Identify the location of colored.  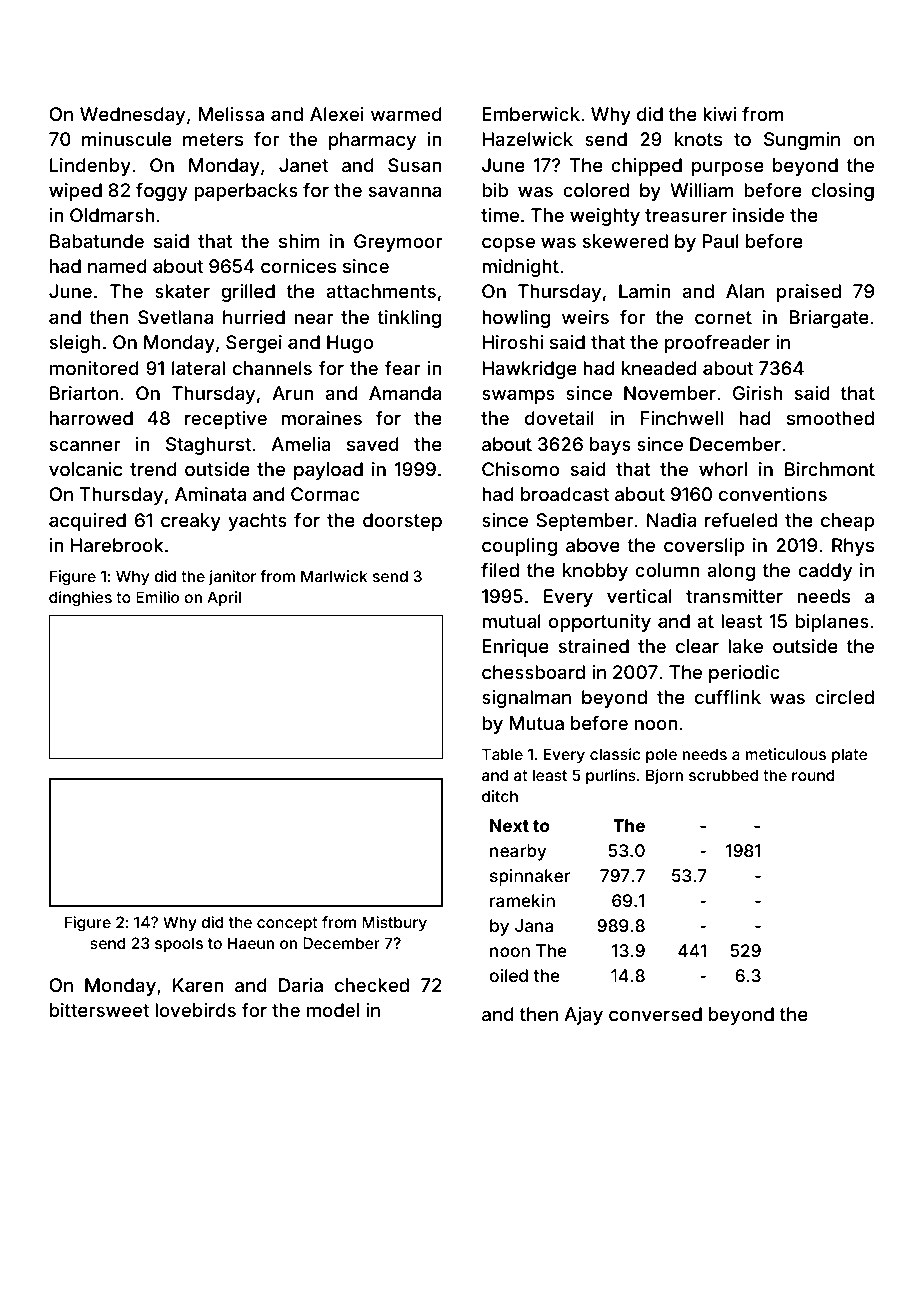
(596, 190).
